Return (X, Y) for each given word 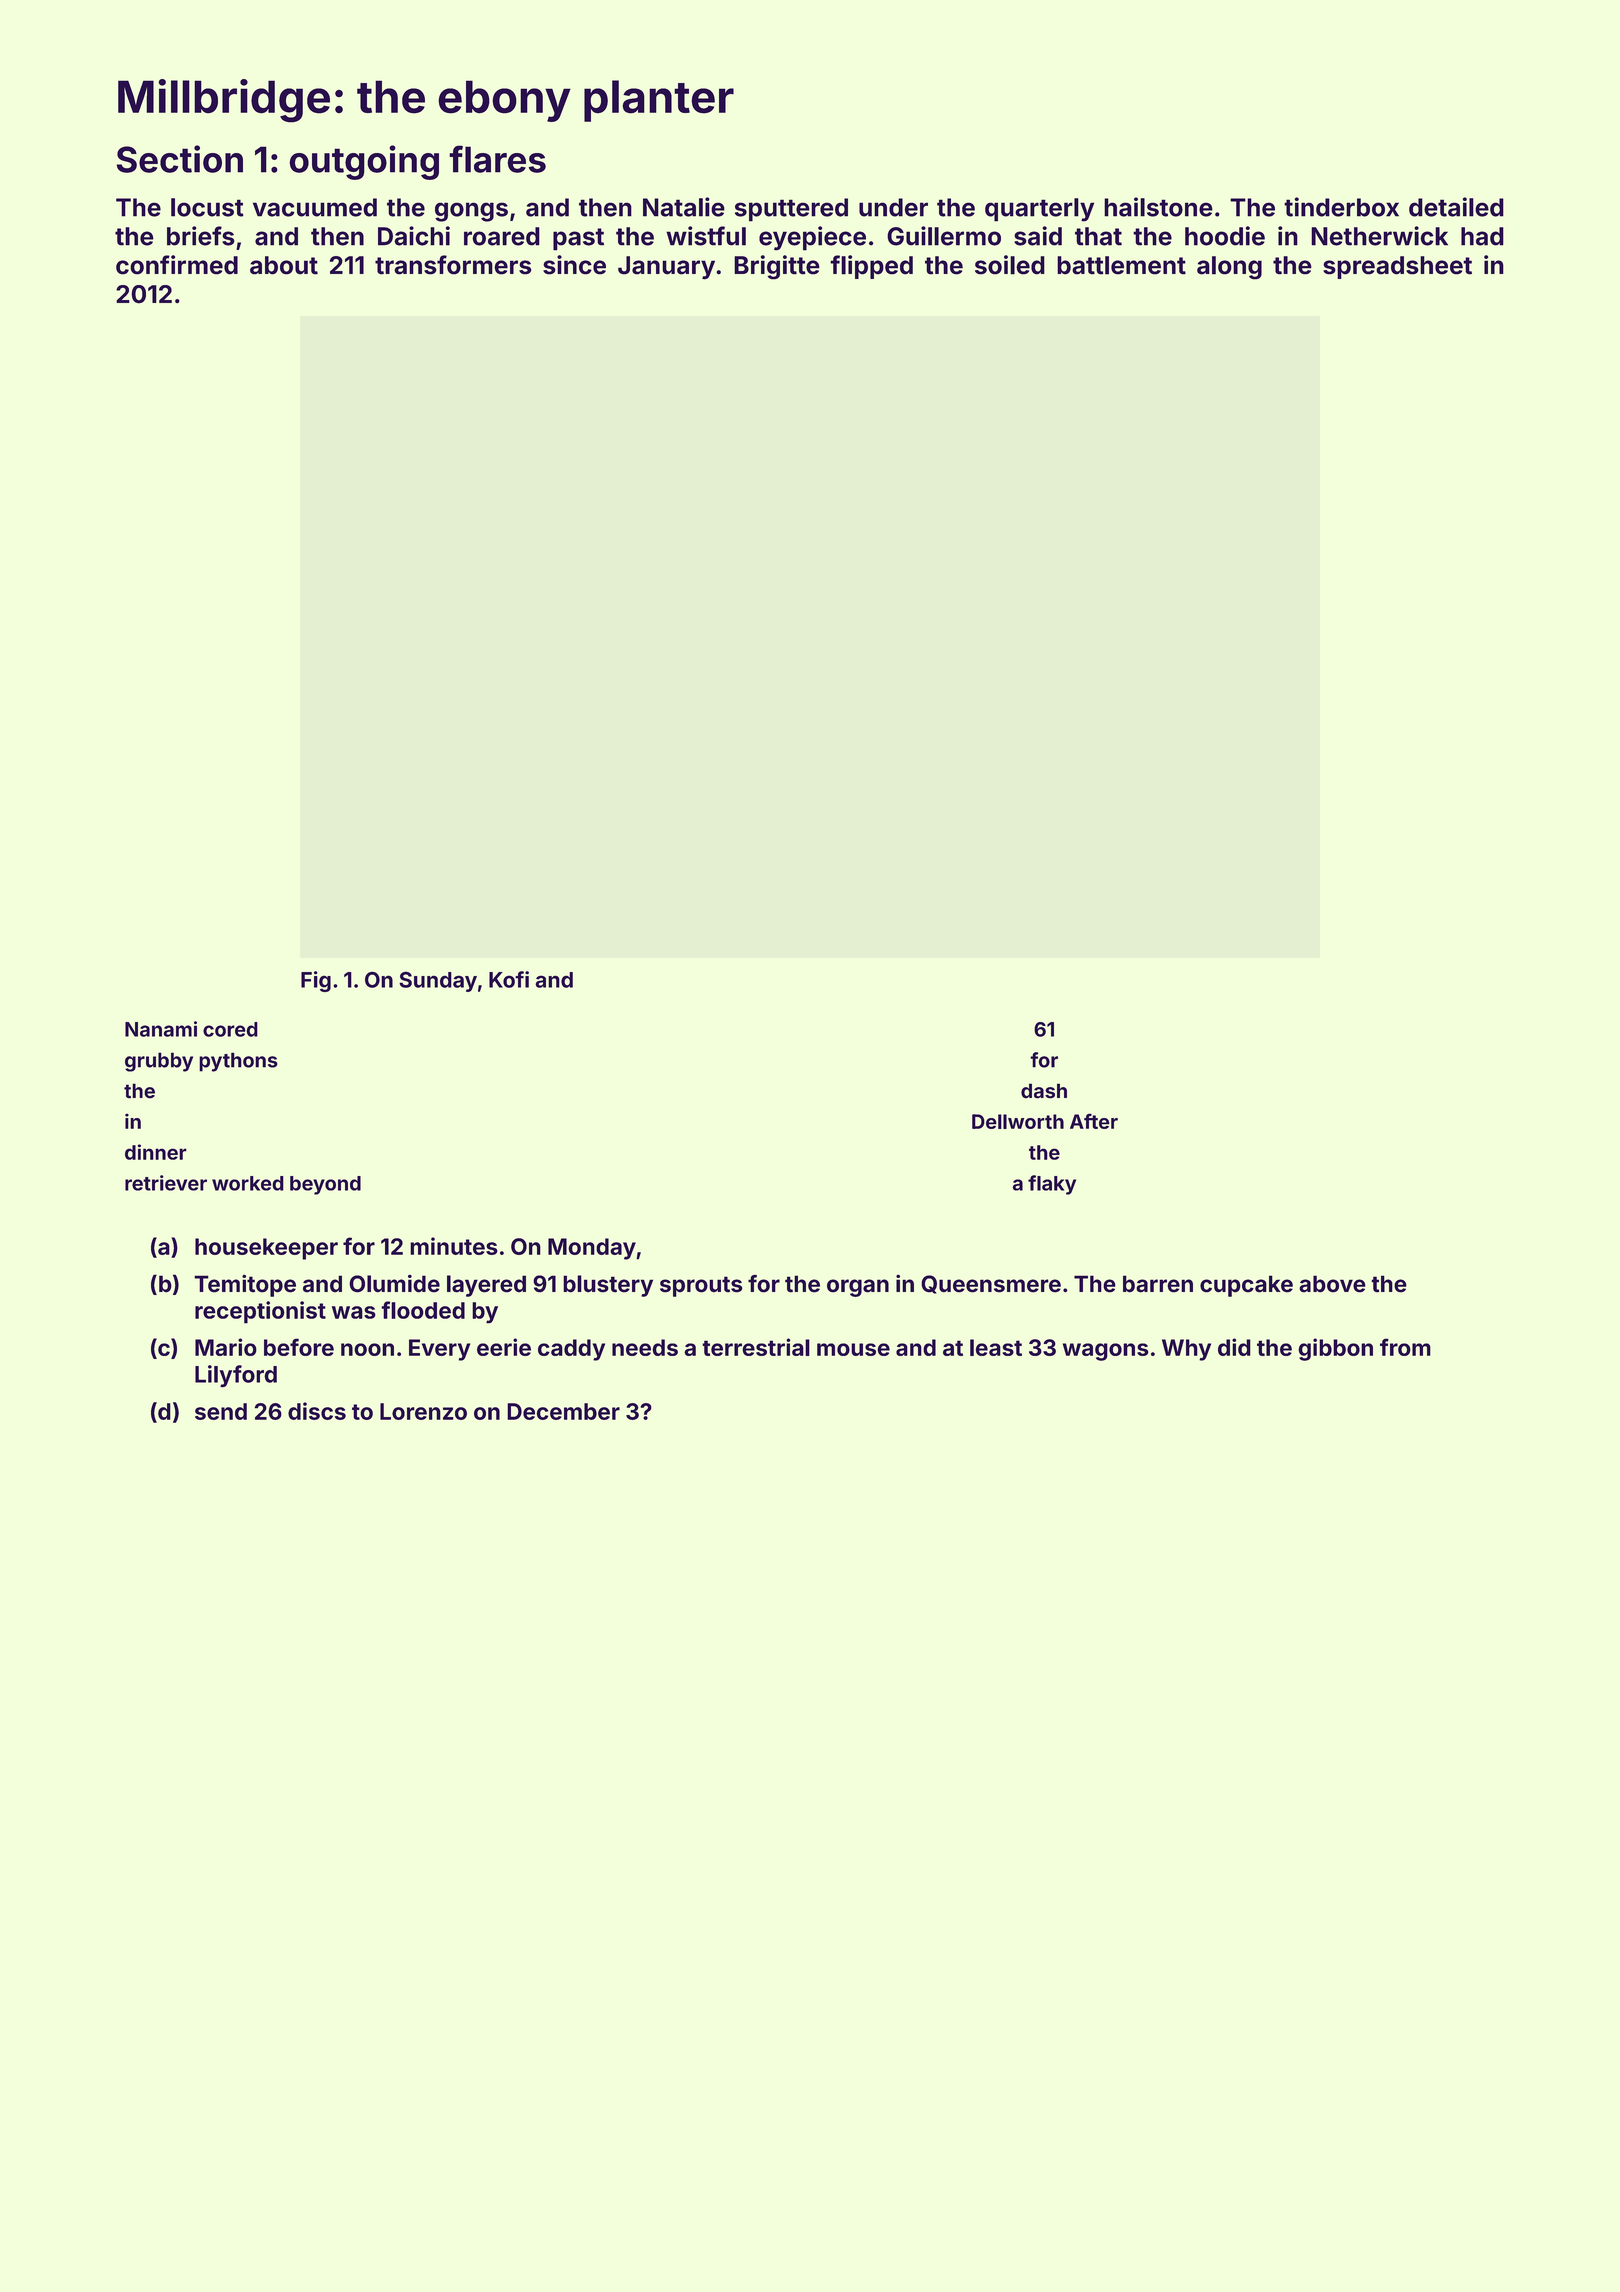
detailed (1456, 207)
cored (230, 1029)
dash (1044, 1091)
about (284, 265)
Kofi (509, 979)
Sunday (438, 981)
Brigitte (777, 267)
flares (497, 159)
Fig (316, 981)
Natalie (684, 207)
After (1094, 1121)
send (221, 1411)
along (1229, 268)
